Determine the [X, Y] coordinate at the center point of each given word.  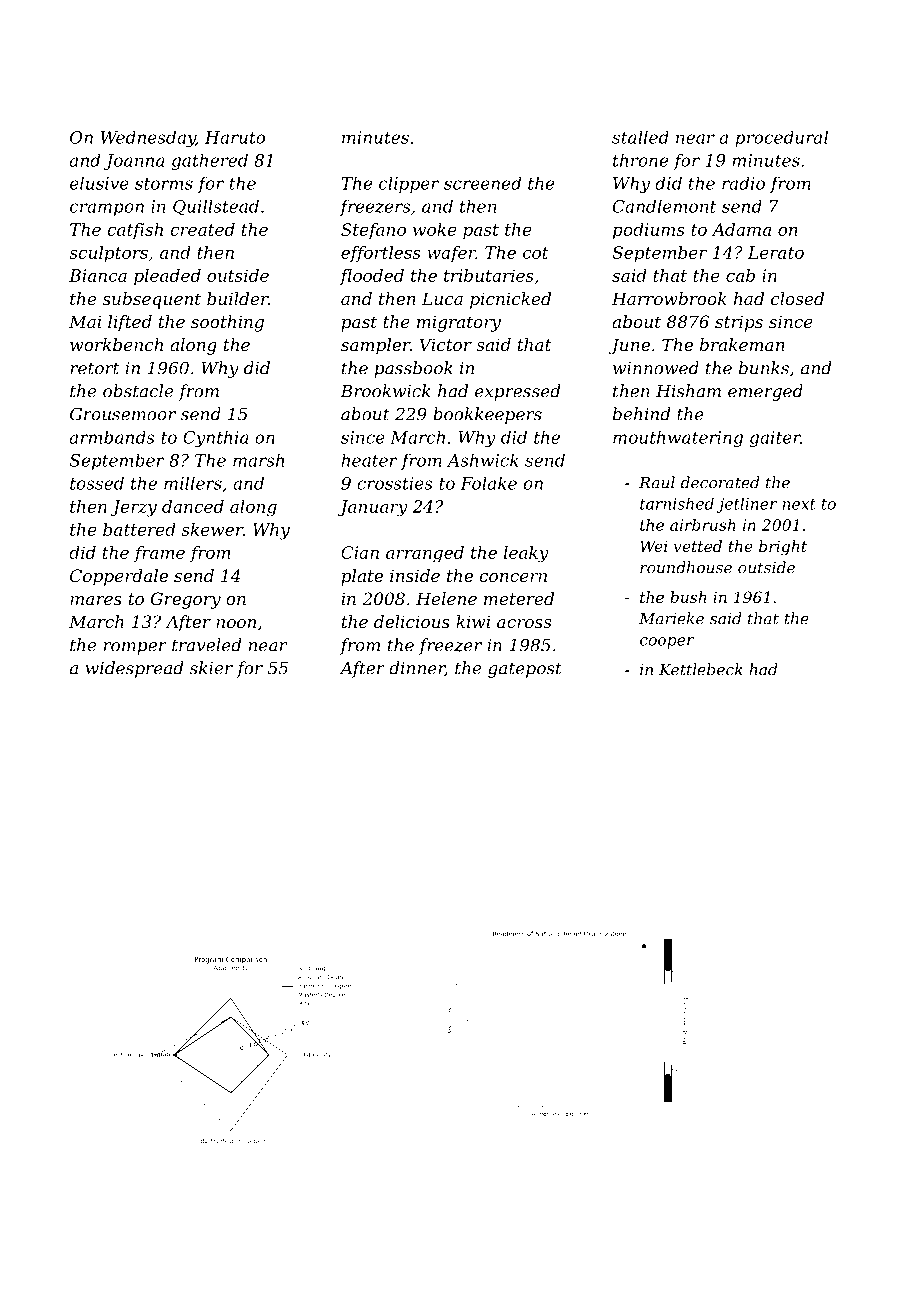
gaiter [775, 439]
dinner [417, 669]
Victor [446, 344]
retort [94, 368]
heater [370, 460]
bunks [764, 368]
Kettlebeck [701, 669]
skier [211, 668]
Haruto [235, 137]
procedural [781, 138]
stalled [640, 137]
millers [193, 483]
